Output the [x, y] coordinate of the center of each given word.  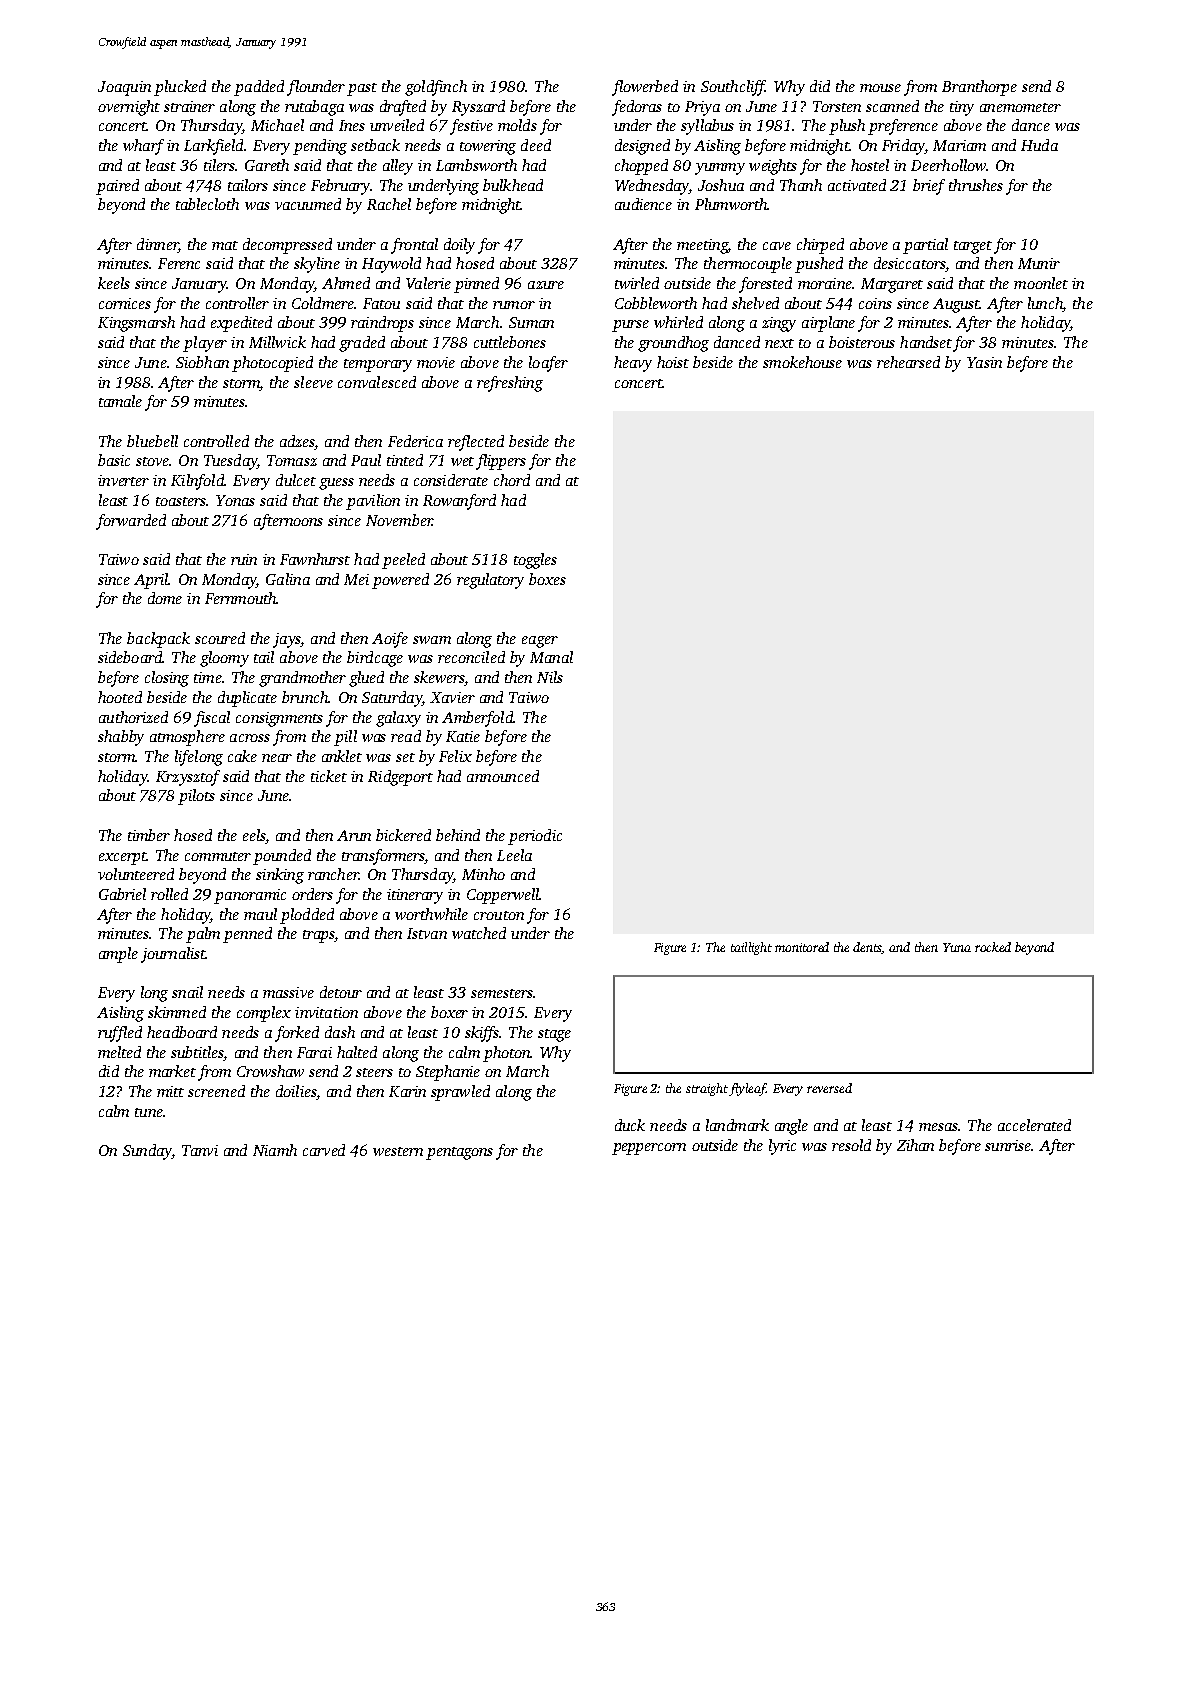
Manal [551, 657]
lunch [1045, 303]
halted [357, 1052]
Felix [455, 756]
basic [114, 460]
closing [167, 679]
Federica [415, 441]
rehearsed [908, 362]
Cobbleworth [656, 303]
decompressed [287, 246]
